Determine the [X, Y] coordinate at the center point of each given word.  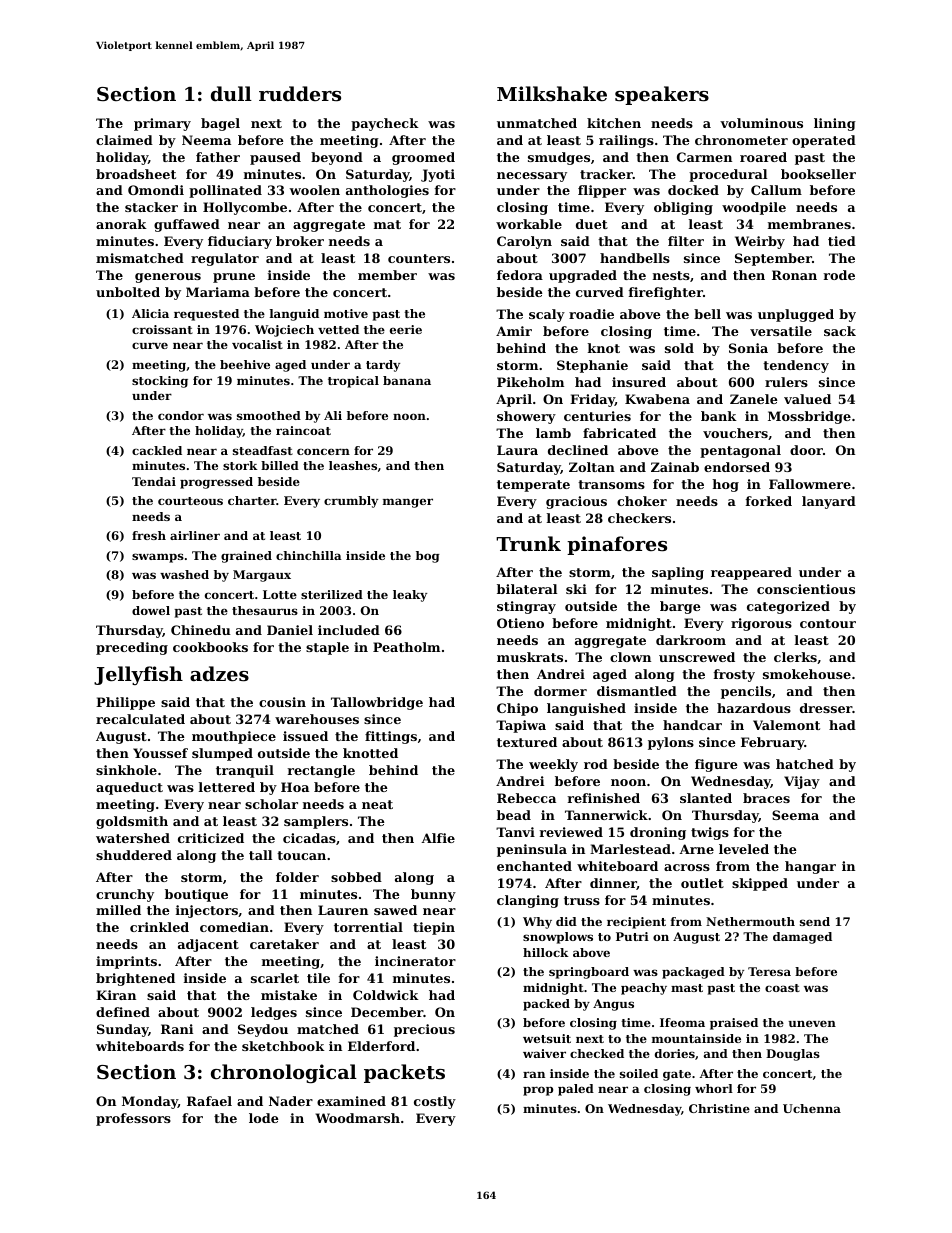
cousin [282, 702]
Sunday [122, 1030]
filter [686, 241]
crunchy [125, 895]
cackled [157, 450]
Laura [517, 450]
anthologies [387, 191]
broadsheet [136, 174]
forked [769, 501]
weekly [553, 765]
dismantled [637, 691]
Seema [795, 815]
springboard [589, 973]
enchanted [534, 866]
